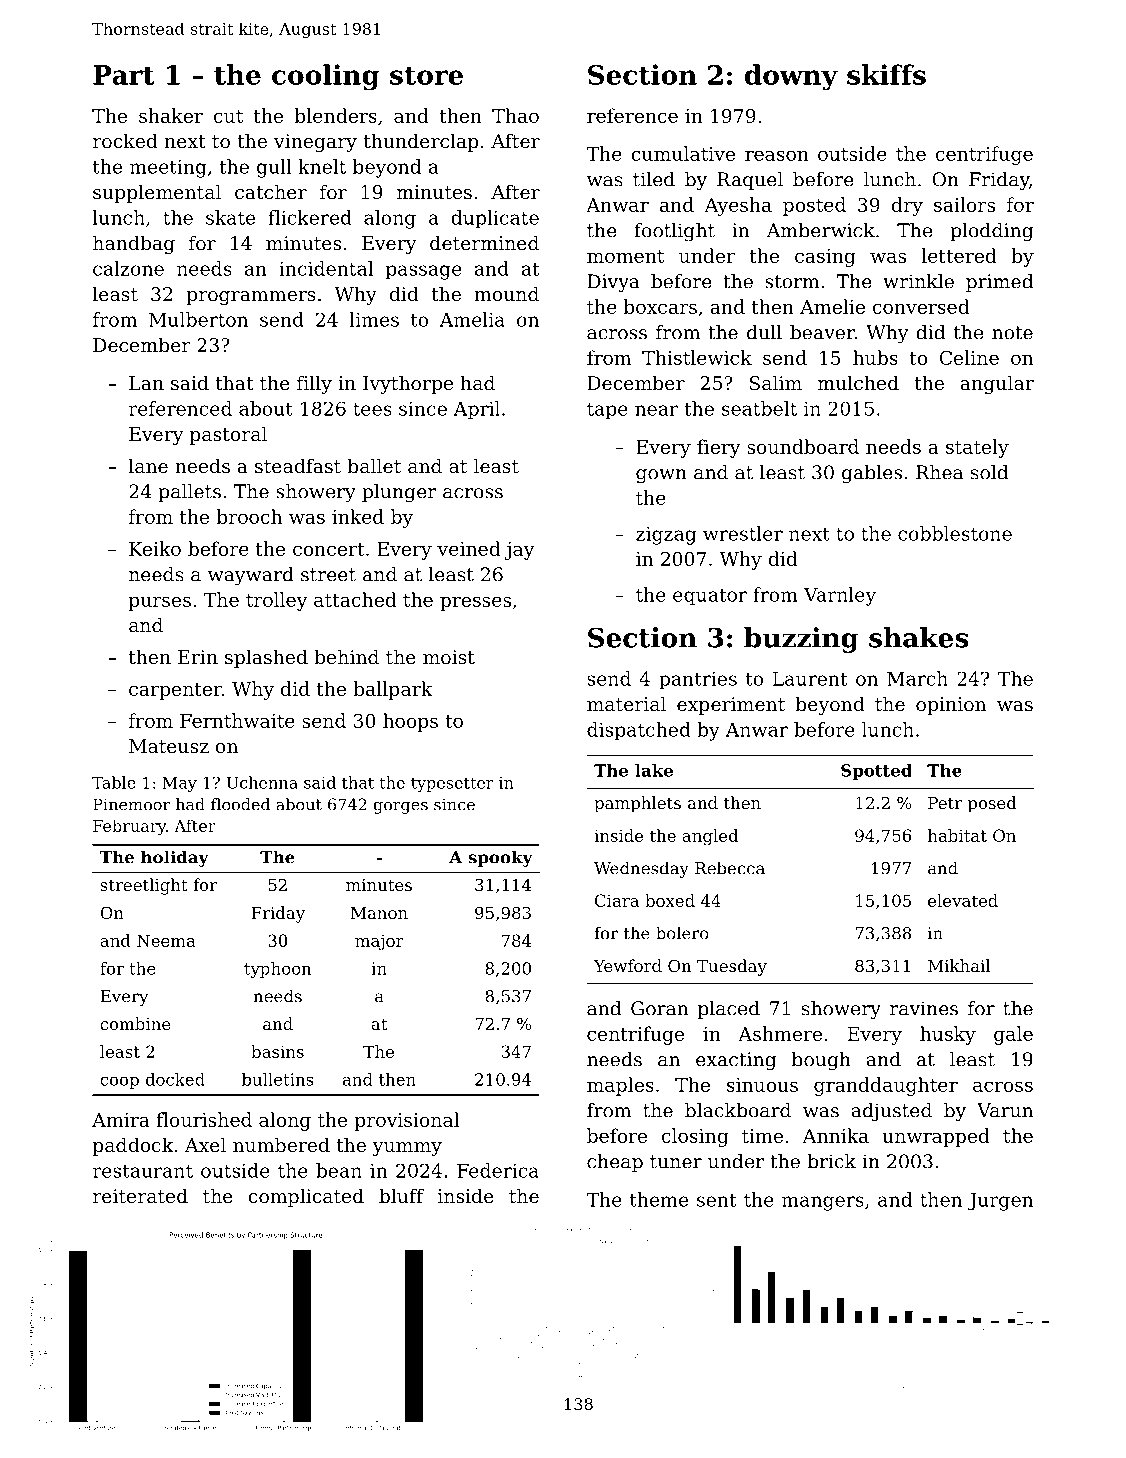  What do you see at coordinates (251, 298) in the screenshot?
I see `programmers` at bounding box center [251, 298].
